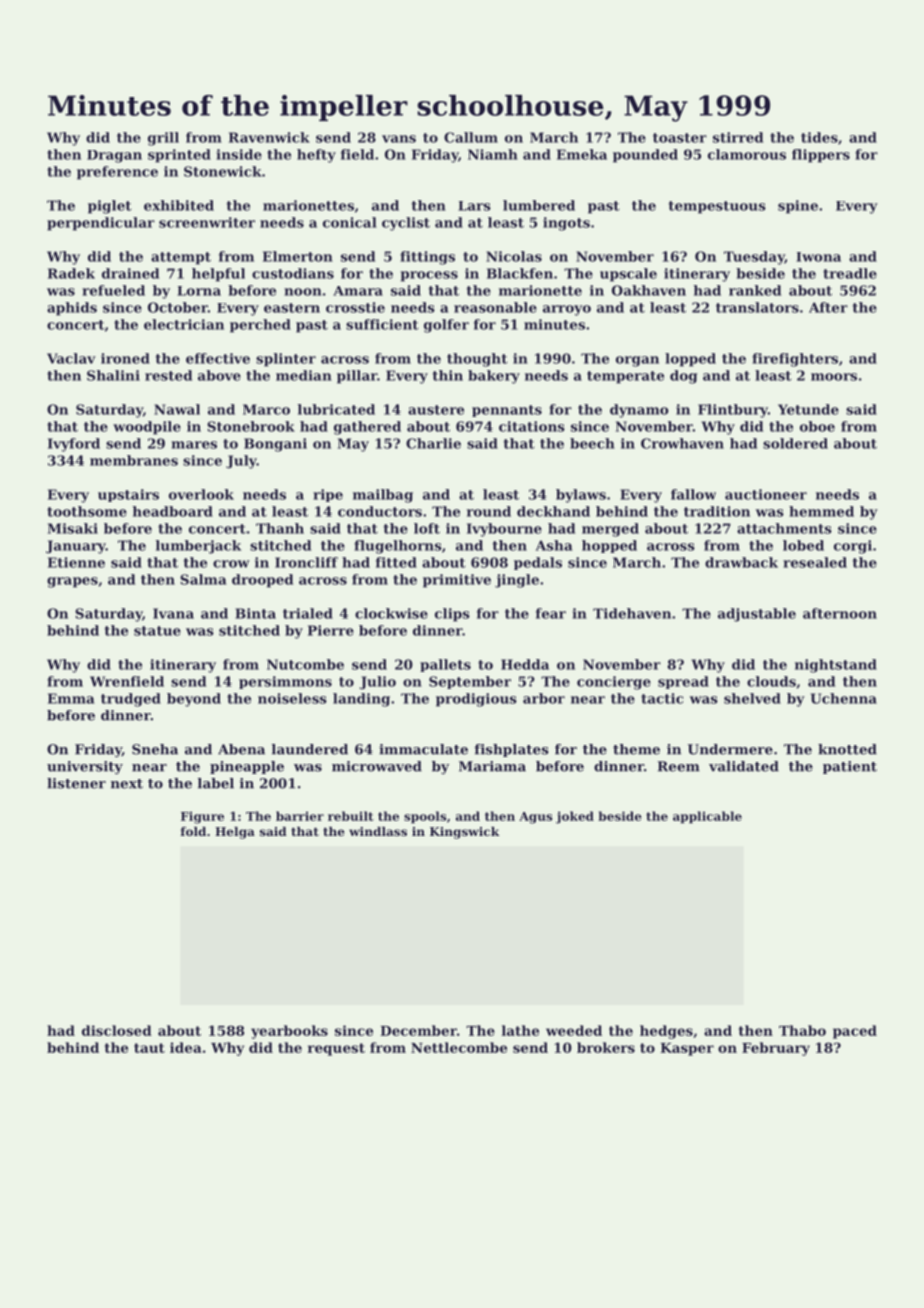 This screenshot has height=1308, width=924. I want to click on Kasper, so click(687, 1049).
